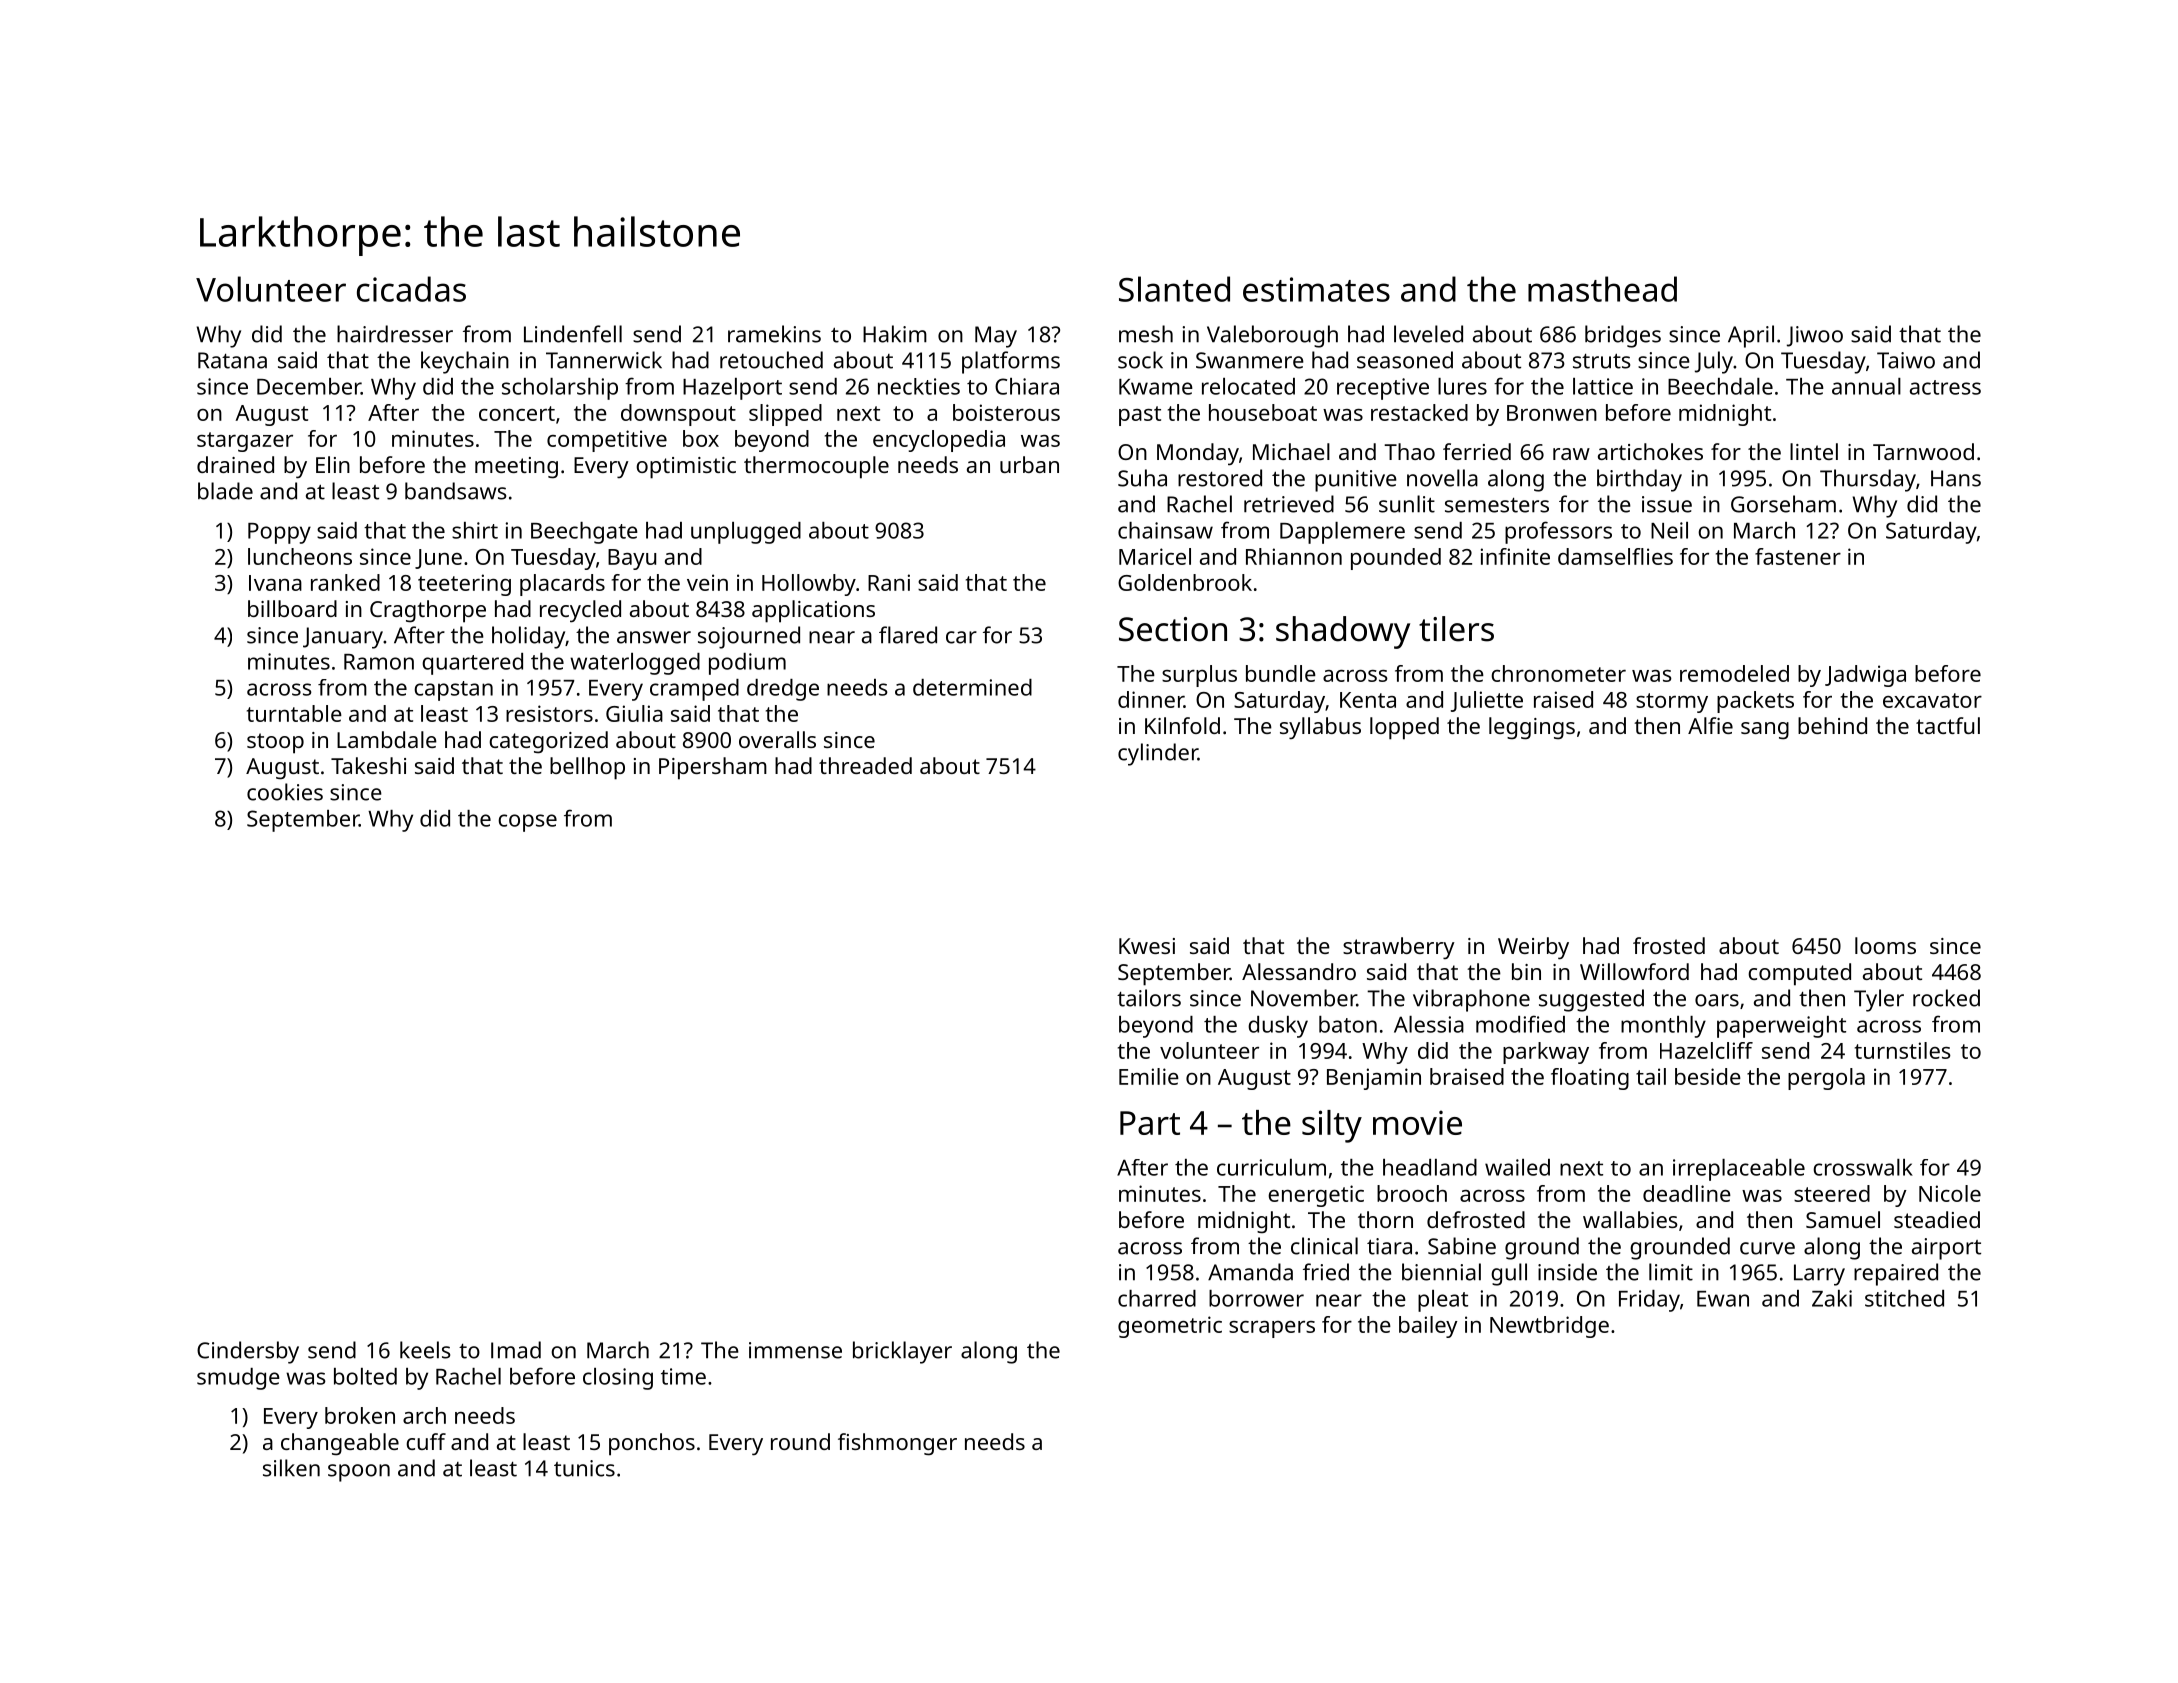 The height and width of the document is (1683, 2178). Describe the element at coordinates (652, 1444) in the document. I see `ponchos` at that location.
